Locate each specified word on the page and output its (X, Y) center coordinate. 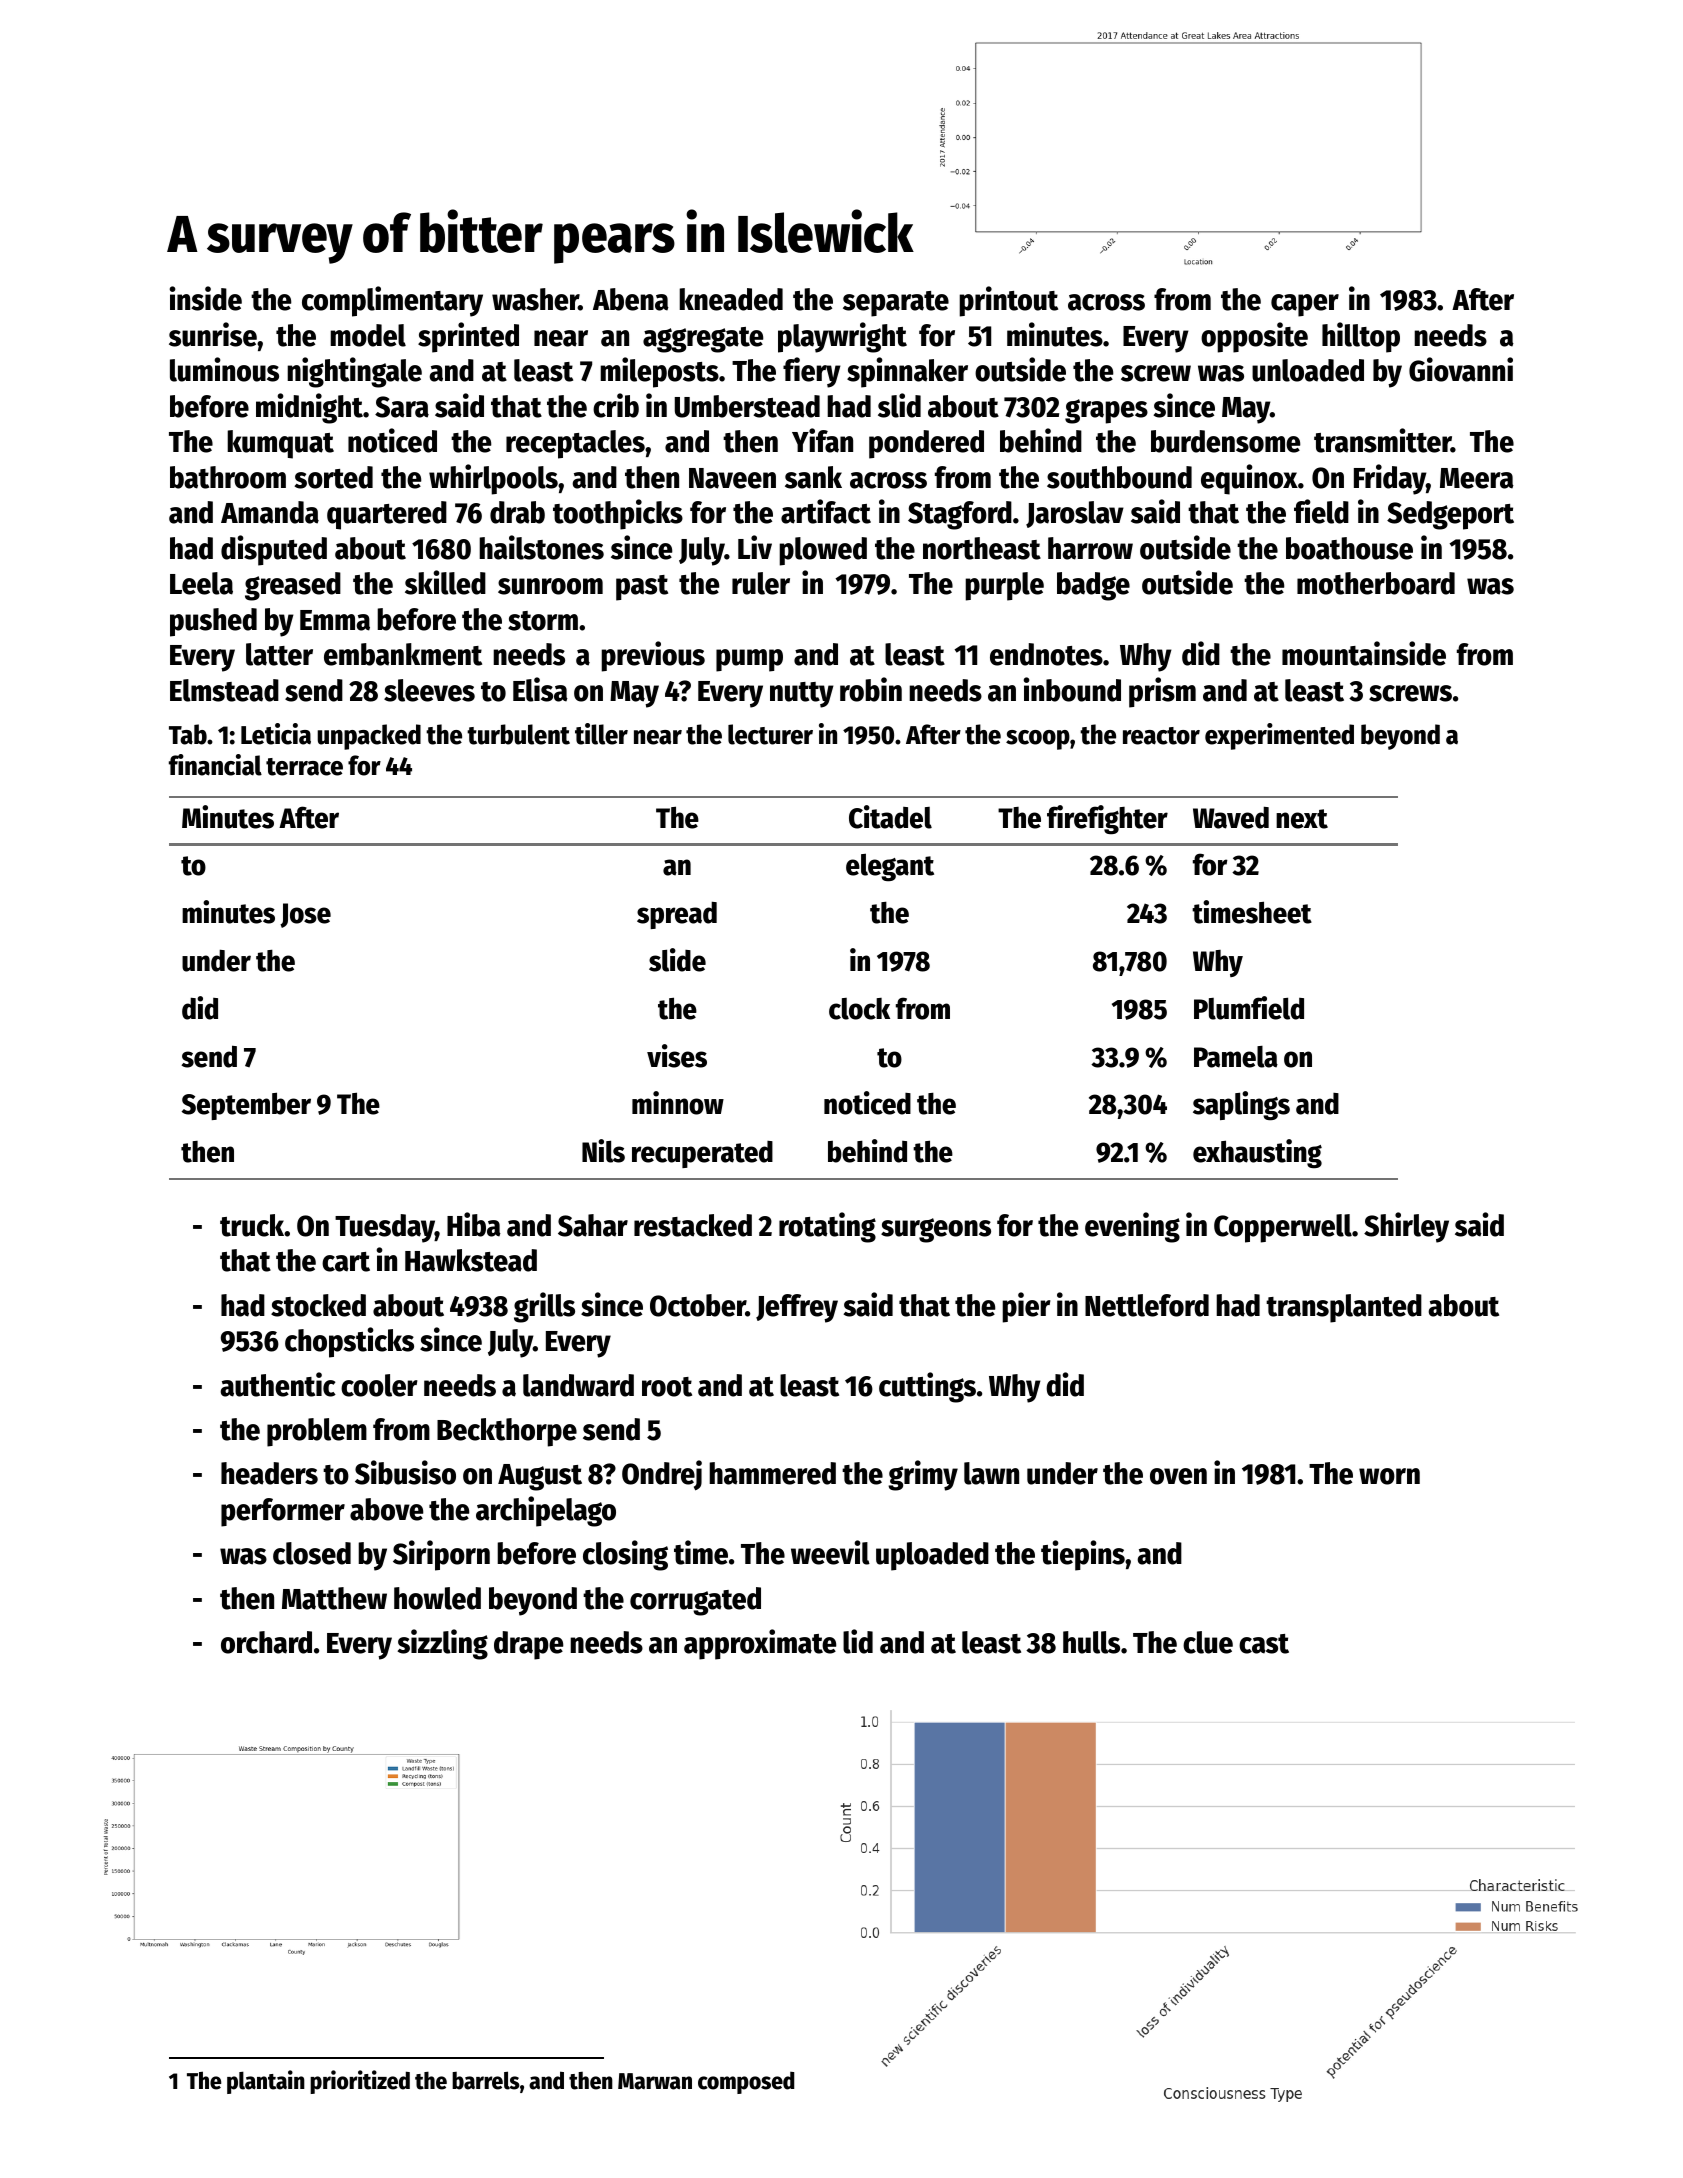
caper (1305, 305)
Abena (631, 299)
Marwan (655, 2081)
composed (746, 2083)
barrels (486, 2080)
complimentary (392, 301)
